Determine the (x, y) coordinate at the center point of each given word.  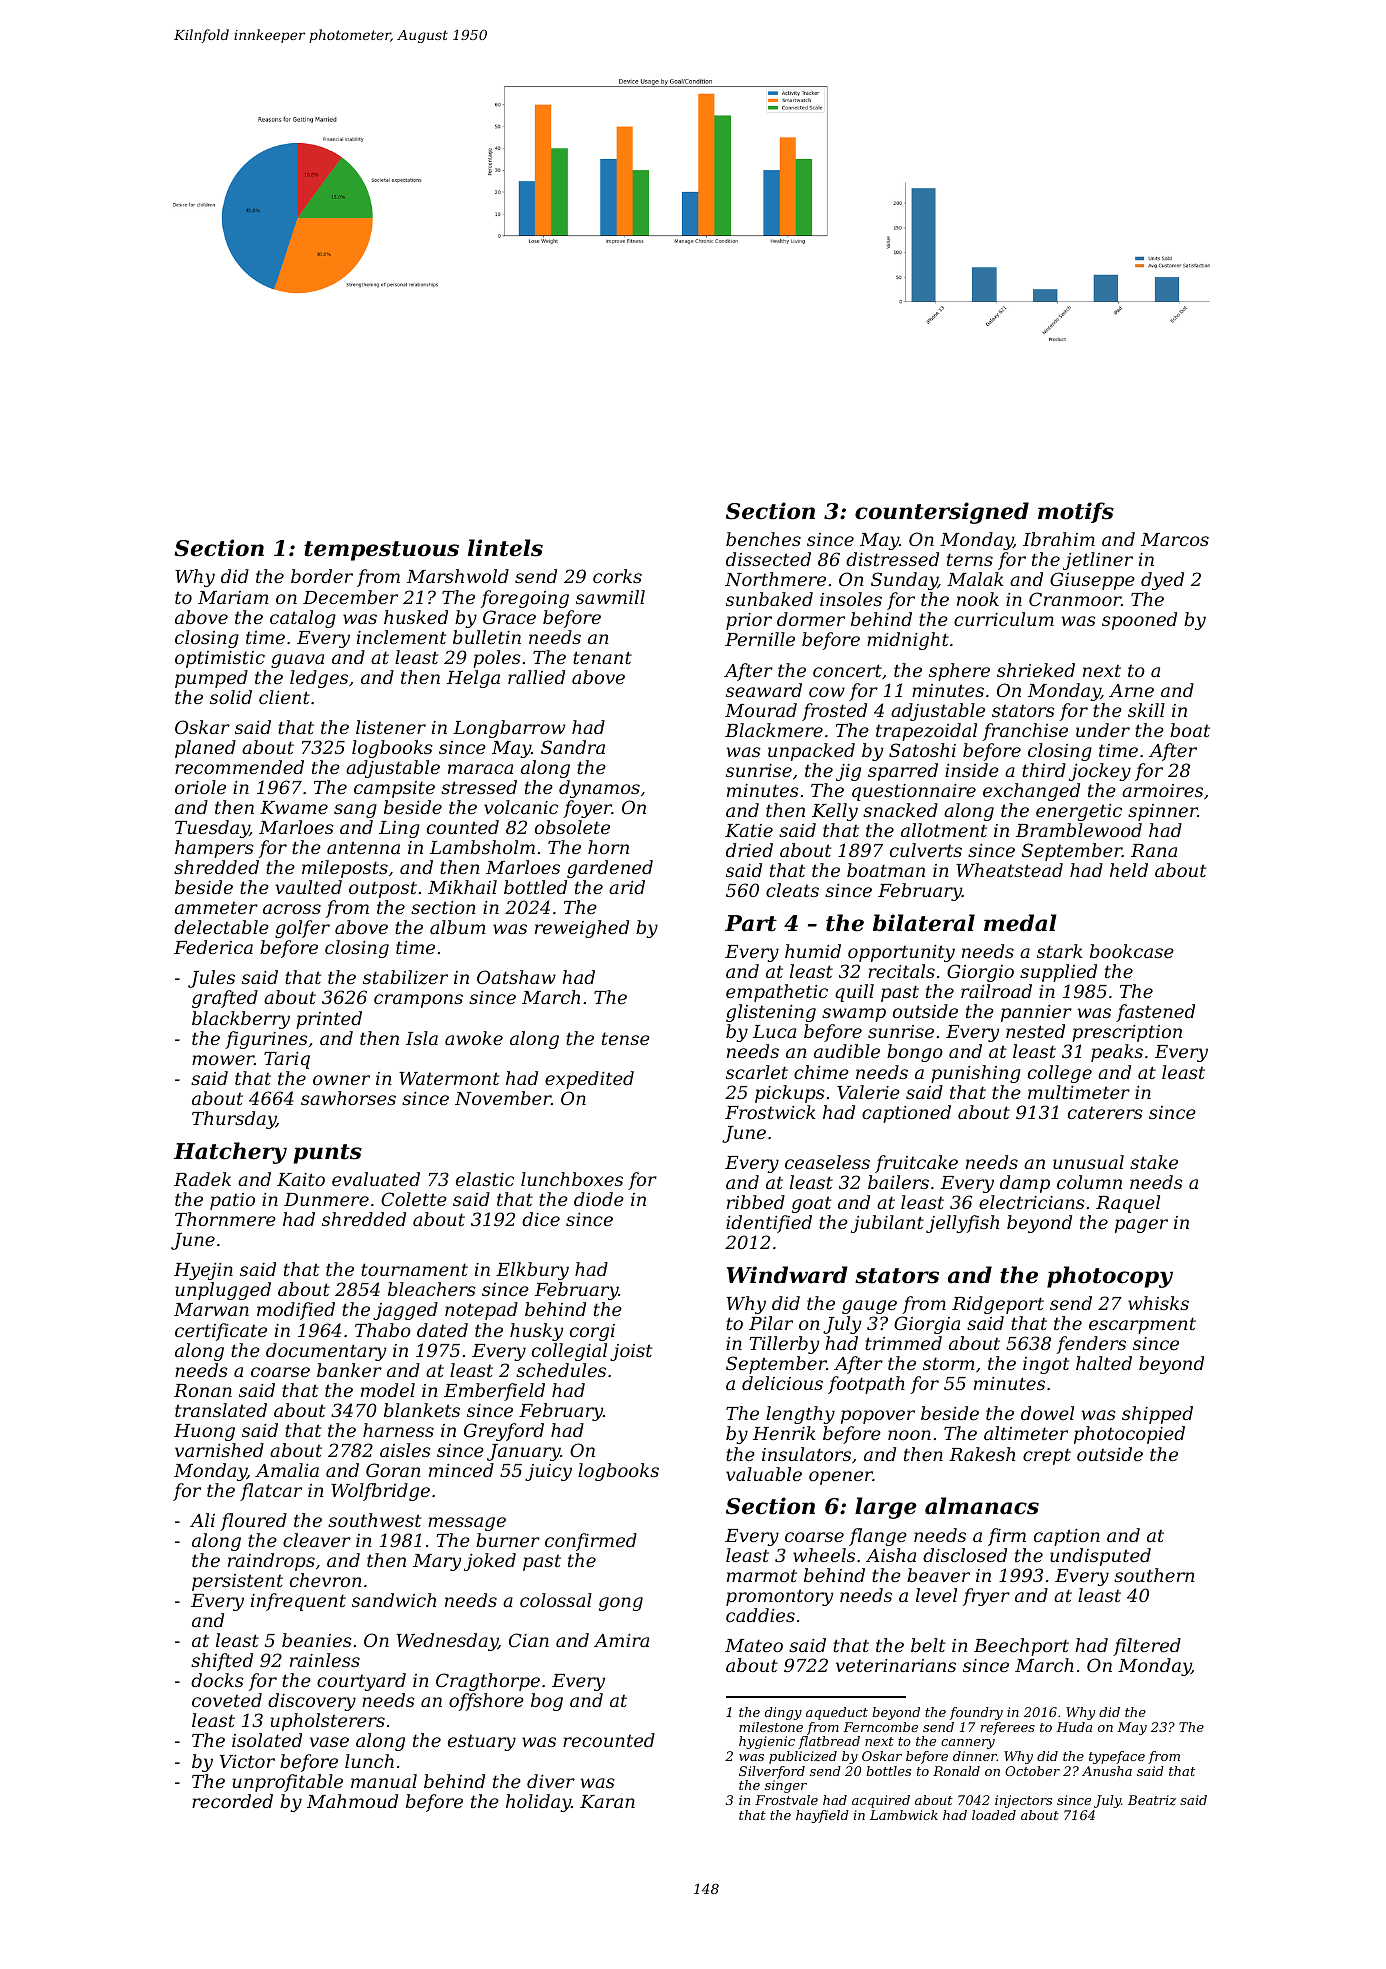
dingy (783, 1713)
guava (297, 661)
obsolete (572, 827)
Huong (204, 1432)
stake (1154, 1162)
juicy (548, 1472)
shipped (1157, 1415)
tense (626, 1038)
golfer (302, 929)
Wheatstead (1009, 870)
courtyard (361, 1682)
